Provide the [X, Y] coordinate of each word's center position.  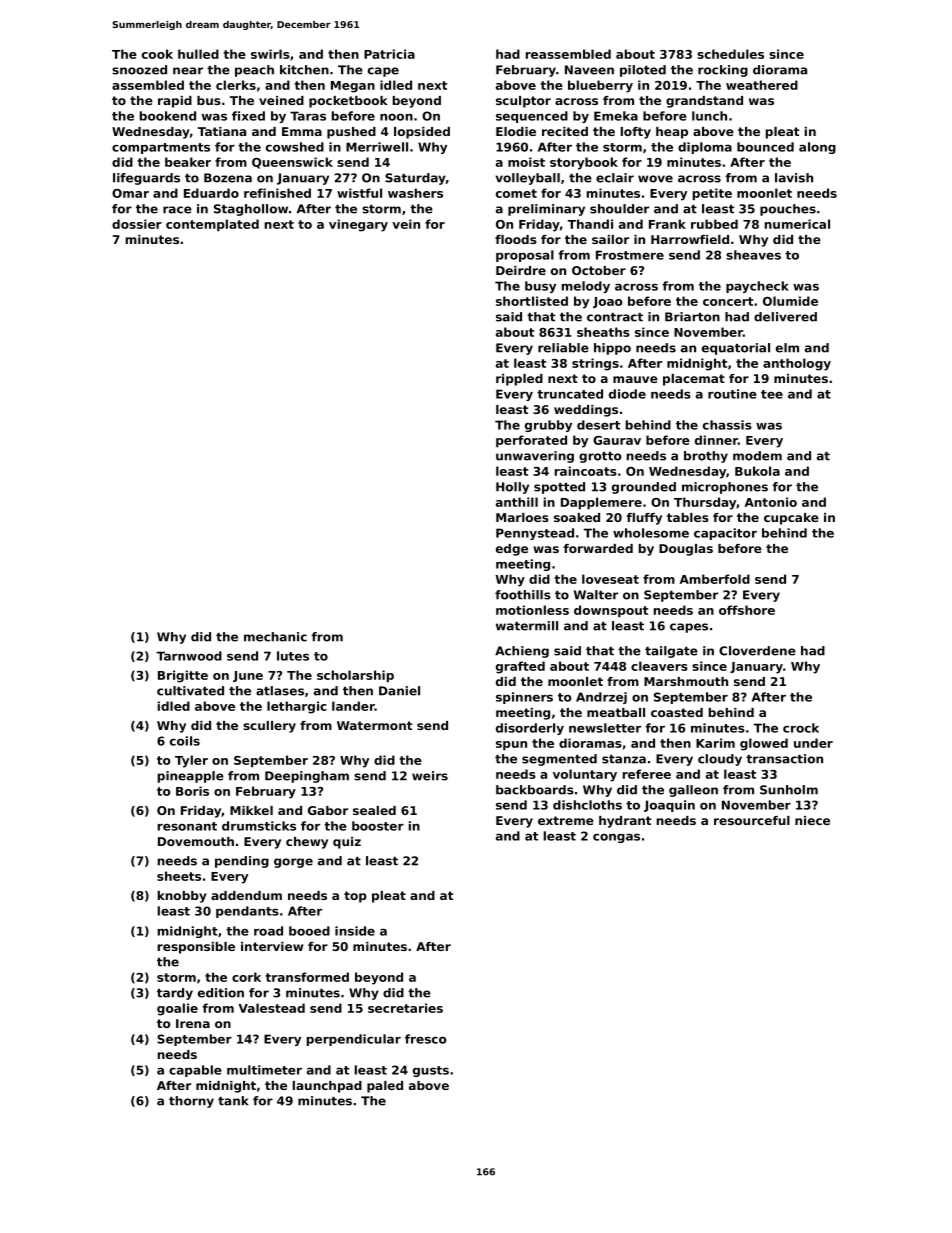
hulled [198, 54]
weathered [762, 85]
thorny [191, 1102]
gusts [431, 1071]
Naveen [589, 70]
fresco [425, 1039]
